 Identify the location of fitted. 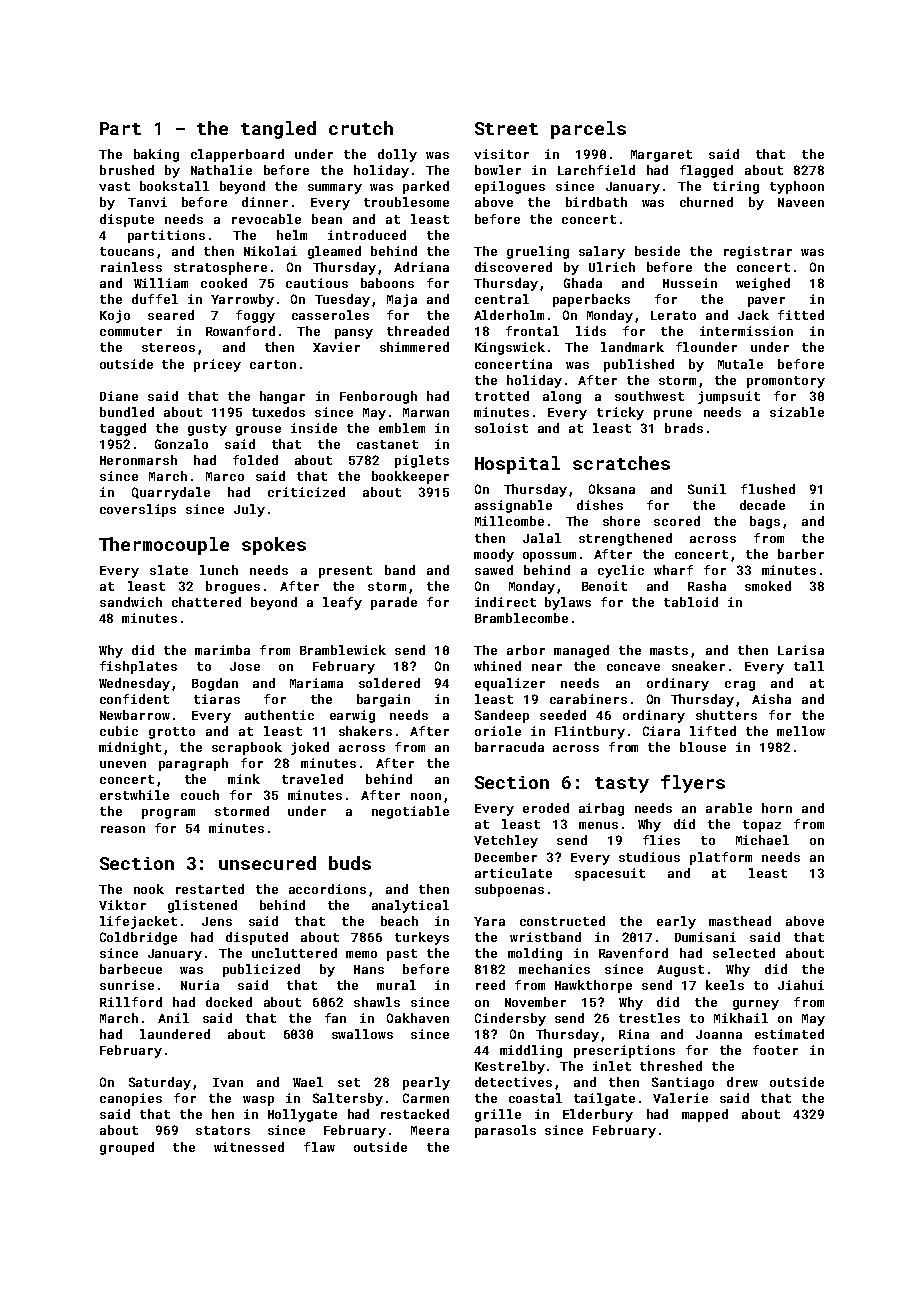
(801, 315).
